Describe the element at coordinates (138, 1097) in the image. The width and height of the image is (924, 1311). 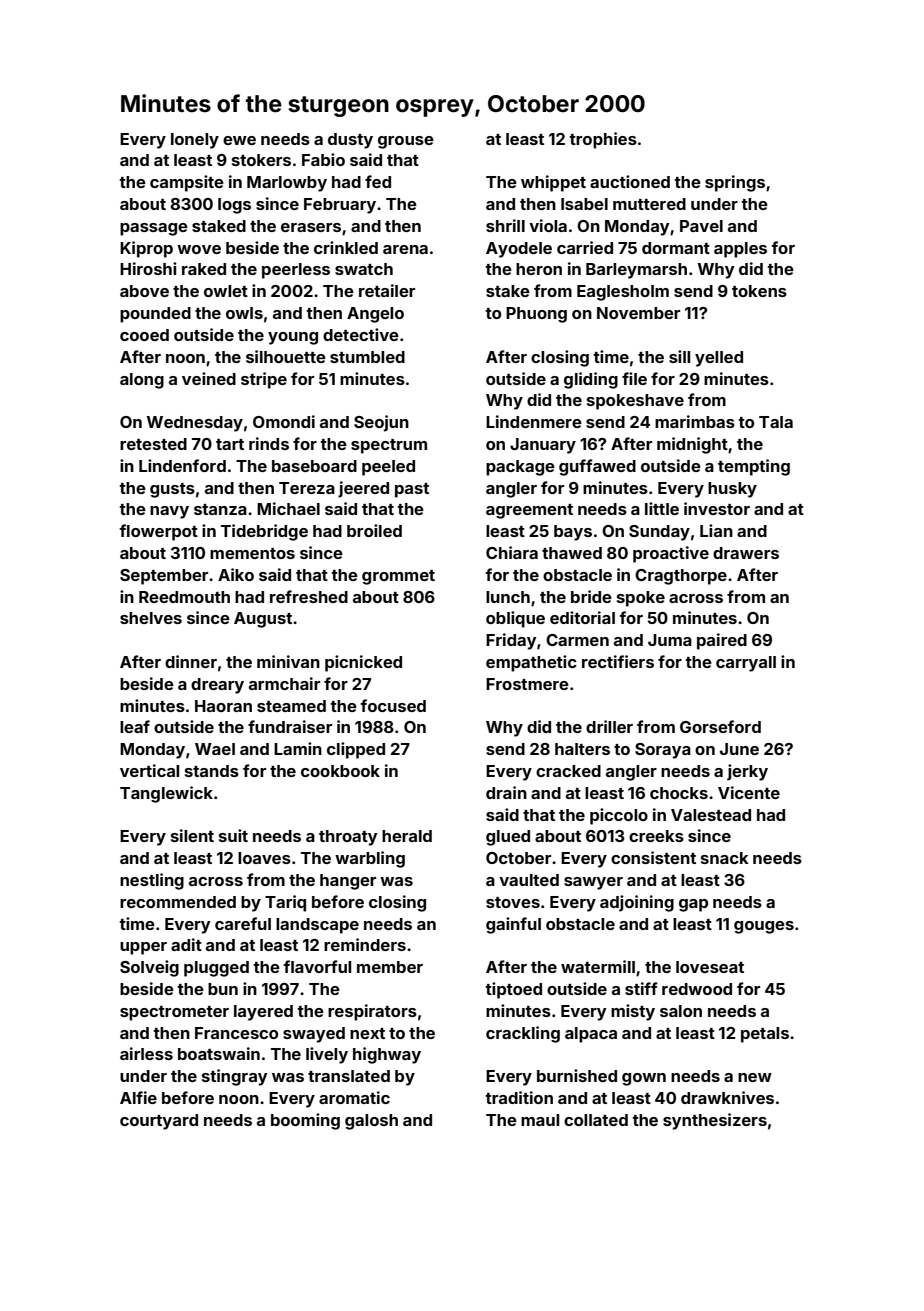
I see `Alfie` at that location.
